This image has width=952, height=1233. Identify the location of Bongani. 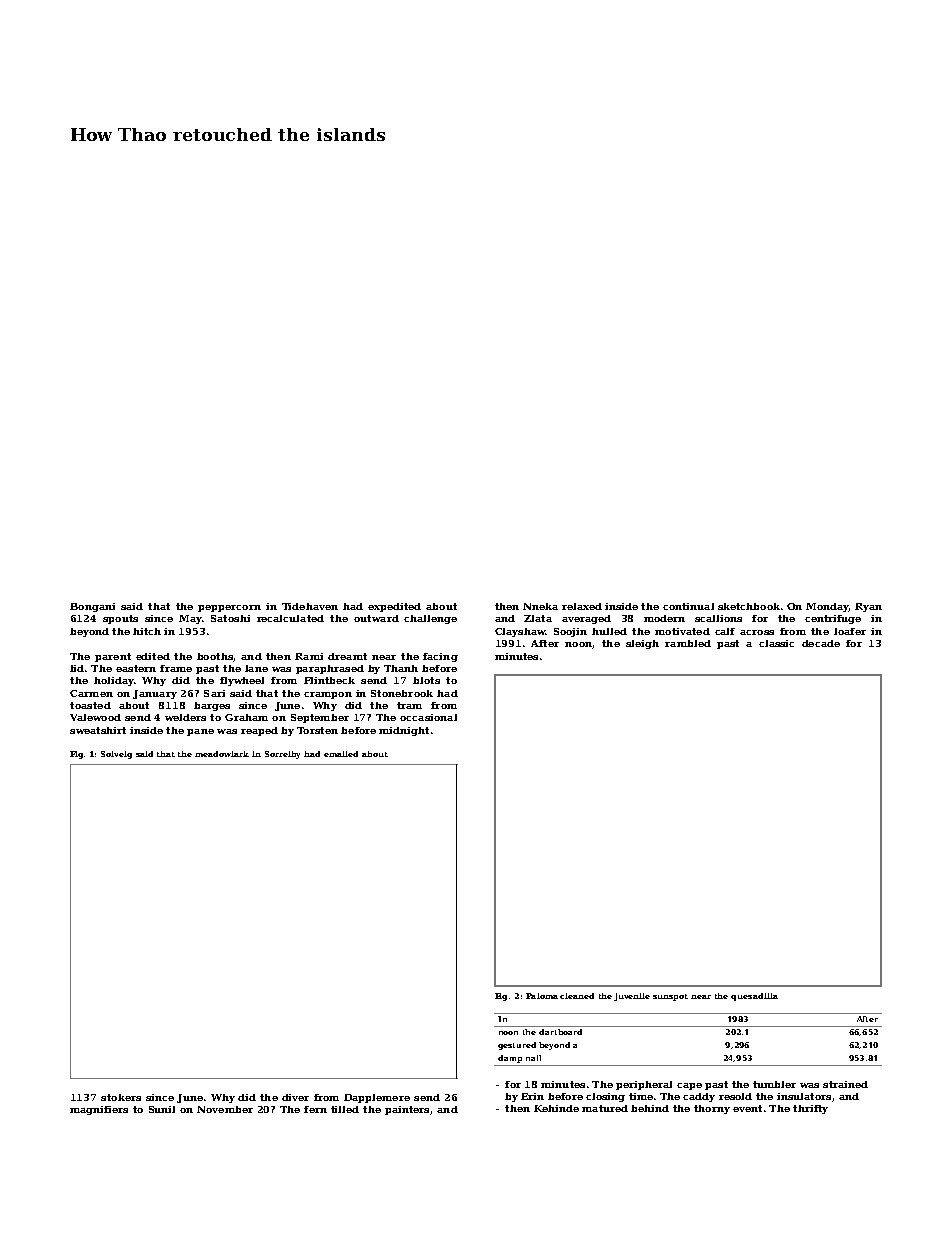
(92, 607).
